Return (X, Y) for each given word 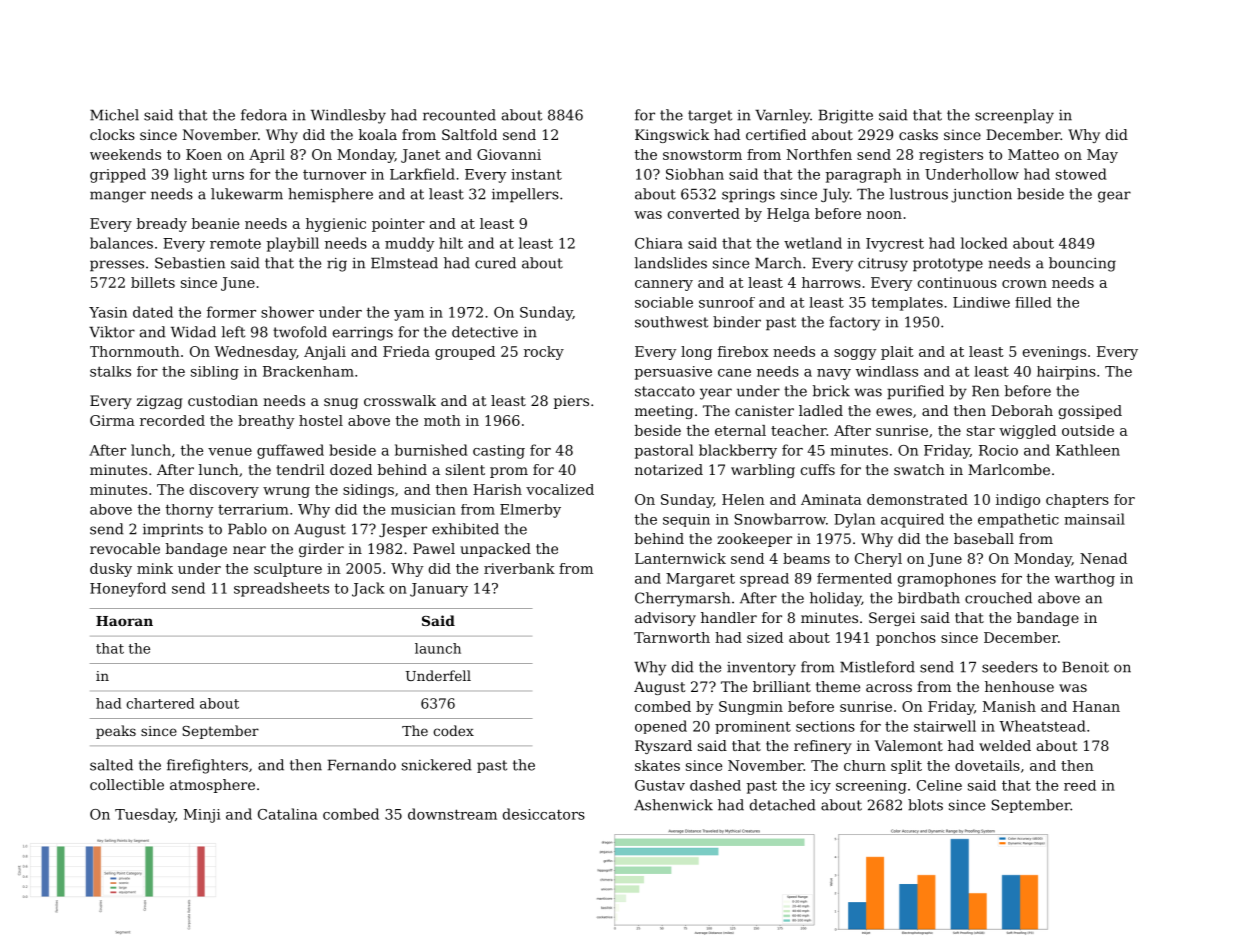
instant (536, 174)
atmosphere (212, 786)
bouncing (1082, 264)
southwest (671, 322)
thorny (190, 511)
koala (378, 134)
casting (499, 452)
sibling (215, 373)
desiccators (544, 814)
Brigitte (846, 117)
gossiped (1090, 412)
